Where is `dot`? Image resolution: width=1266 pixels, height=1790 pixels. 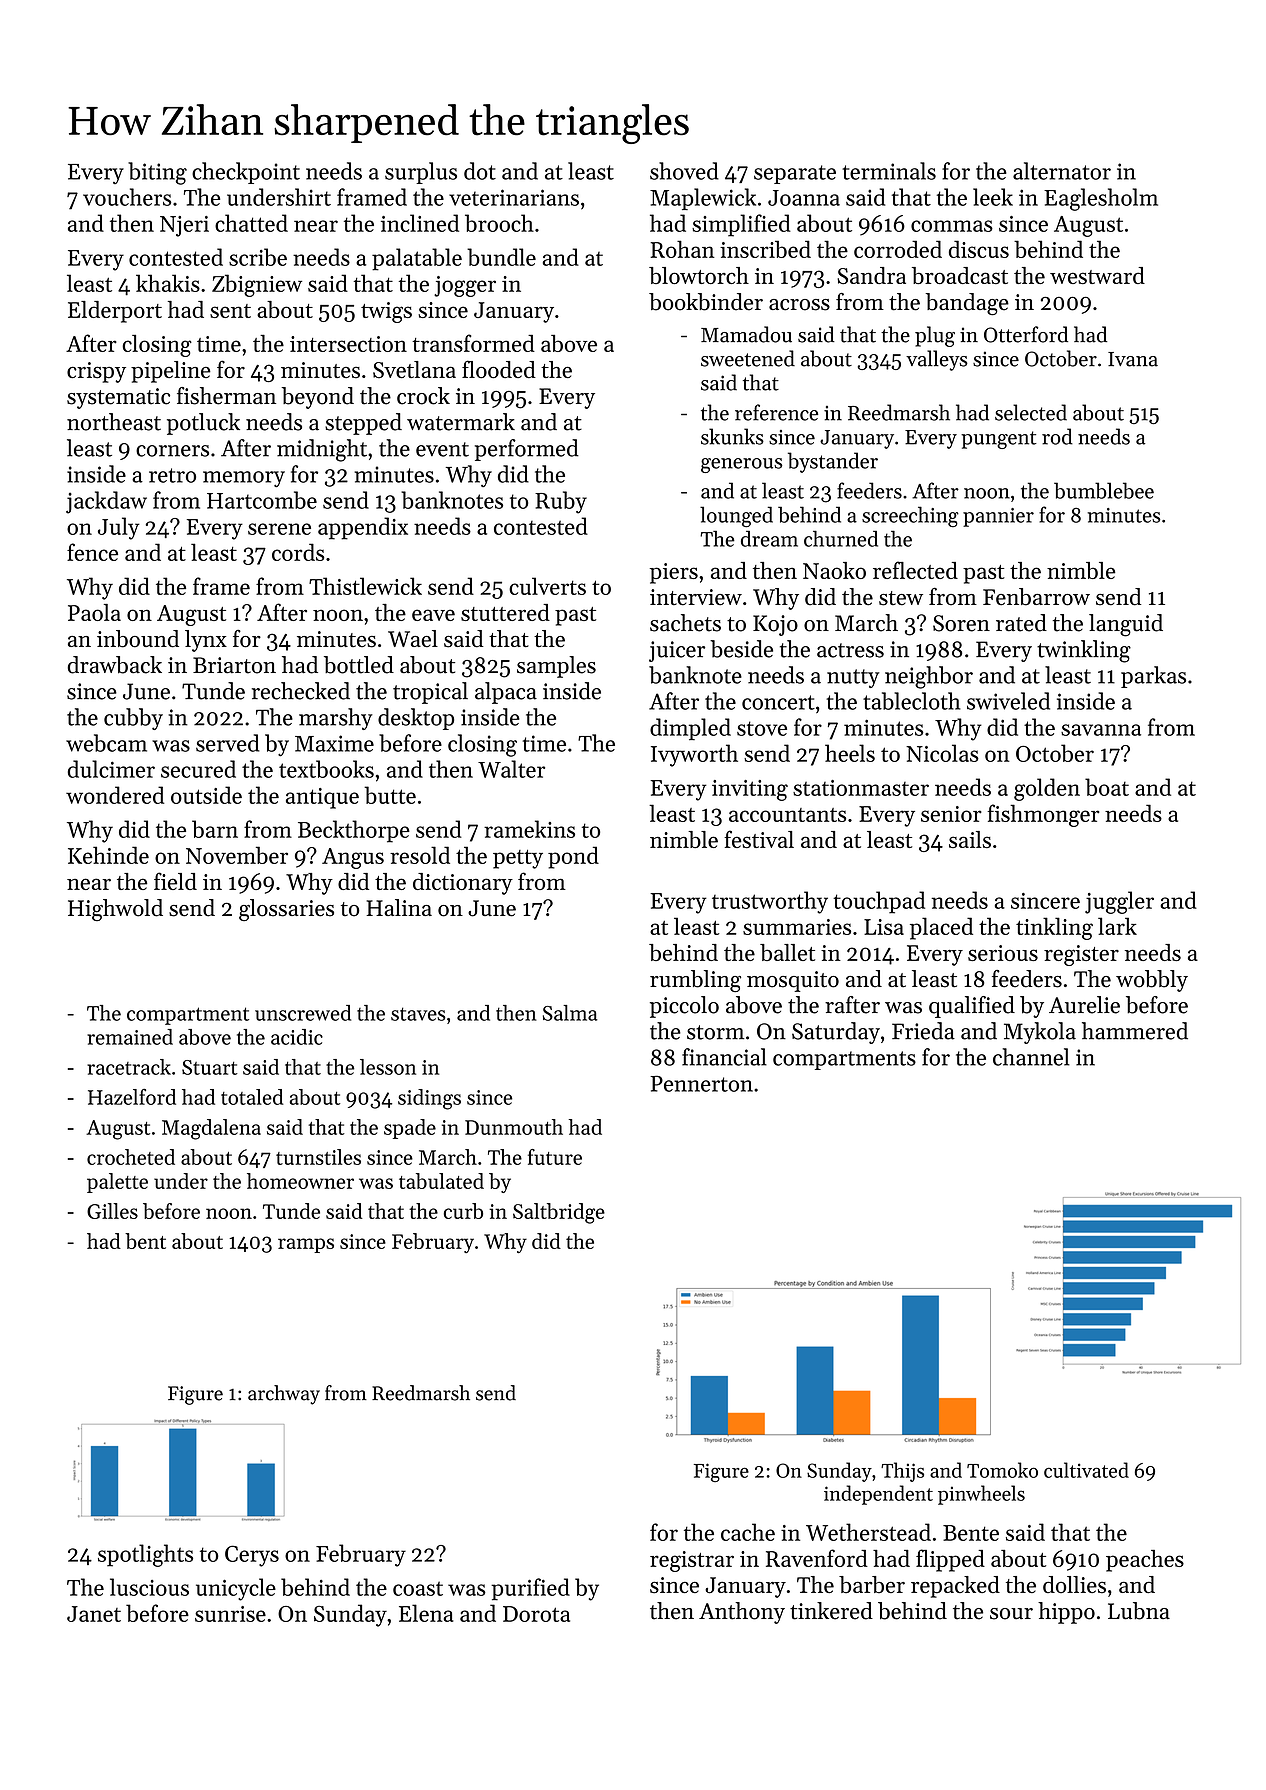 dot is located at coordinates (480, 171).
